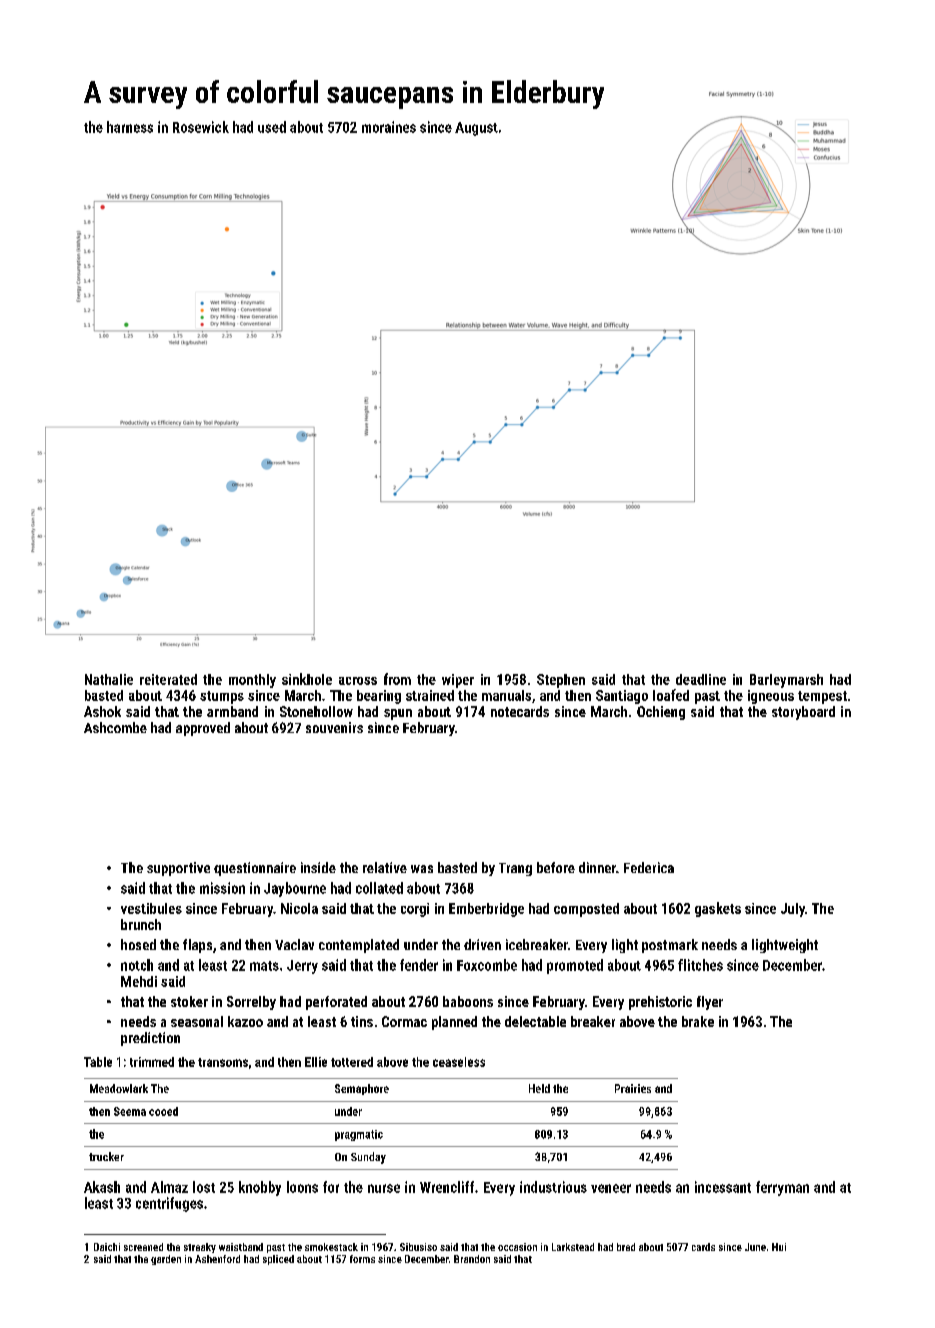  I want to click on Hui, so click(779, 1247).
